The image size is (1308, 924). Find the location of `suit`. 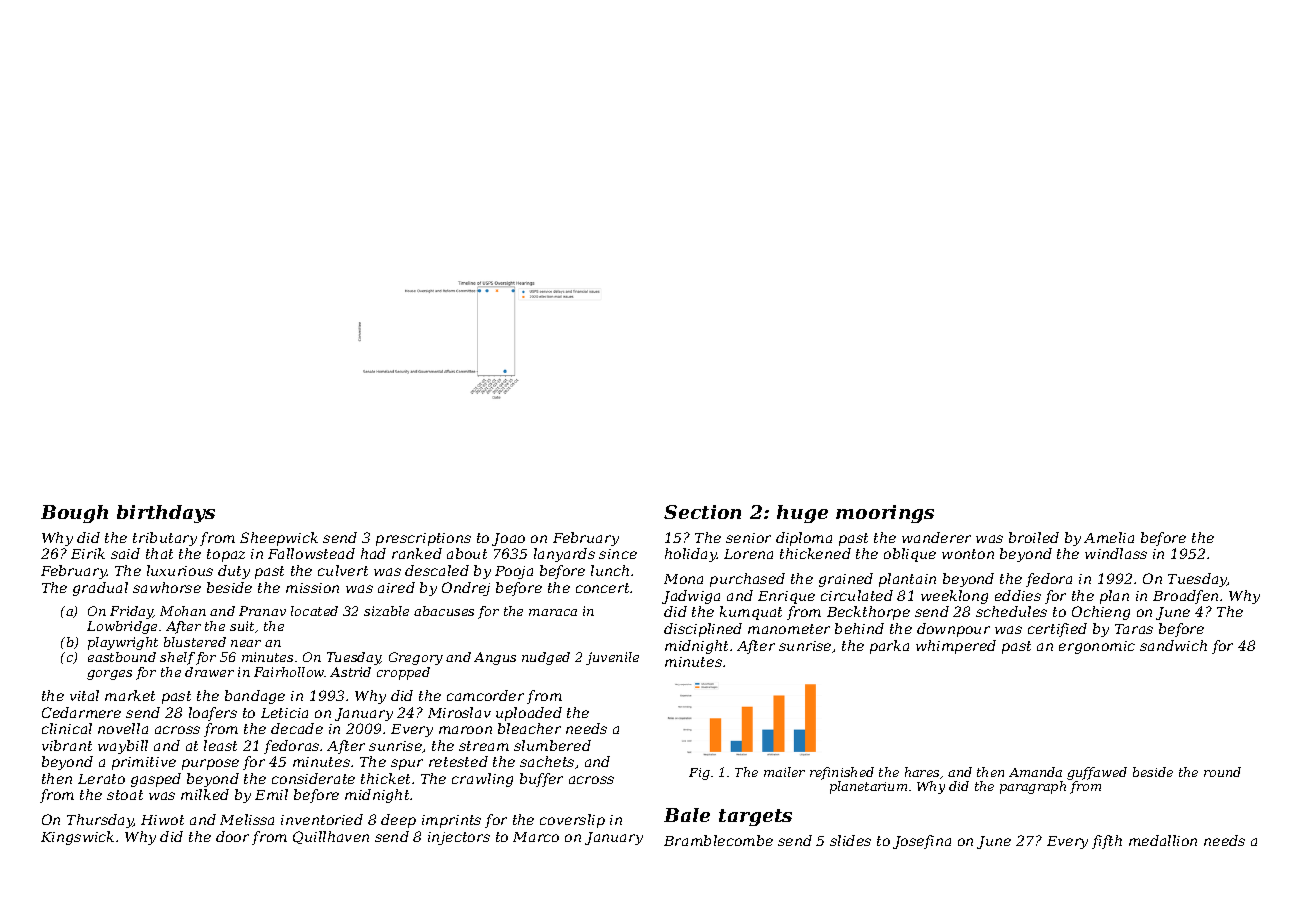

suit is located at coordinates (242, 626).
